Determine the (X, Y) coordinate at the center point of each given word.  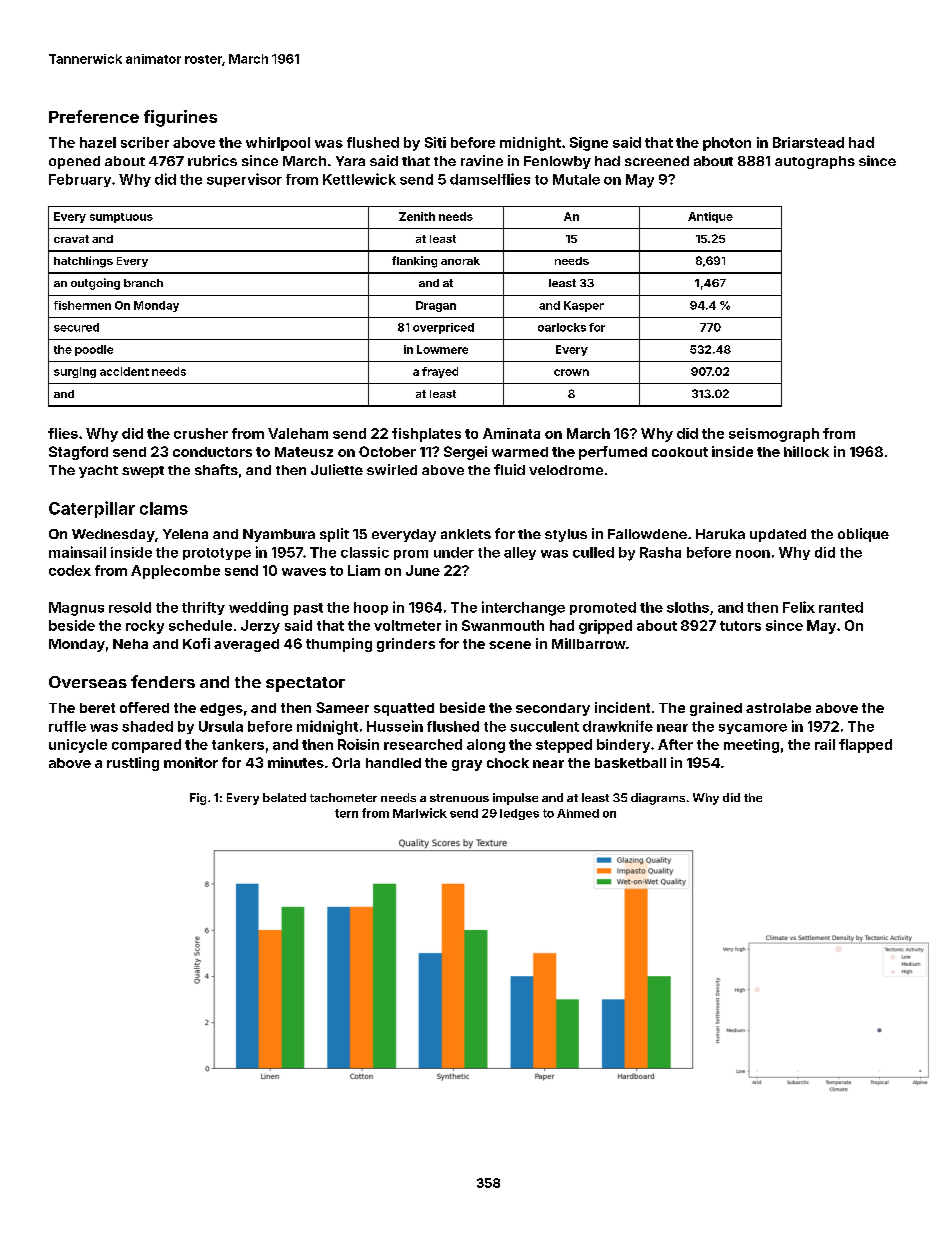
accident (124, 371)
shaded (147, 726)
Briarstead (808, 142)
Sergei (465, 453)
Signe (589, 144)
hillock (806, 451)
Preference (94, 116)
